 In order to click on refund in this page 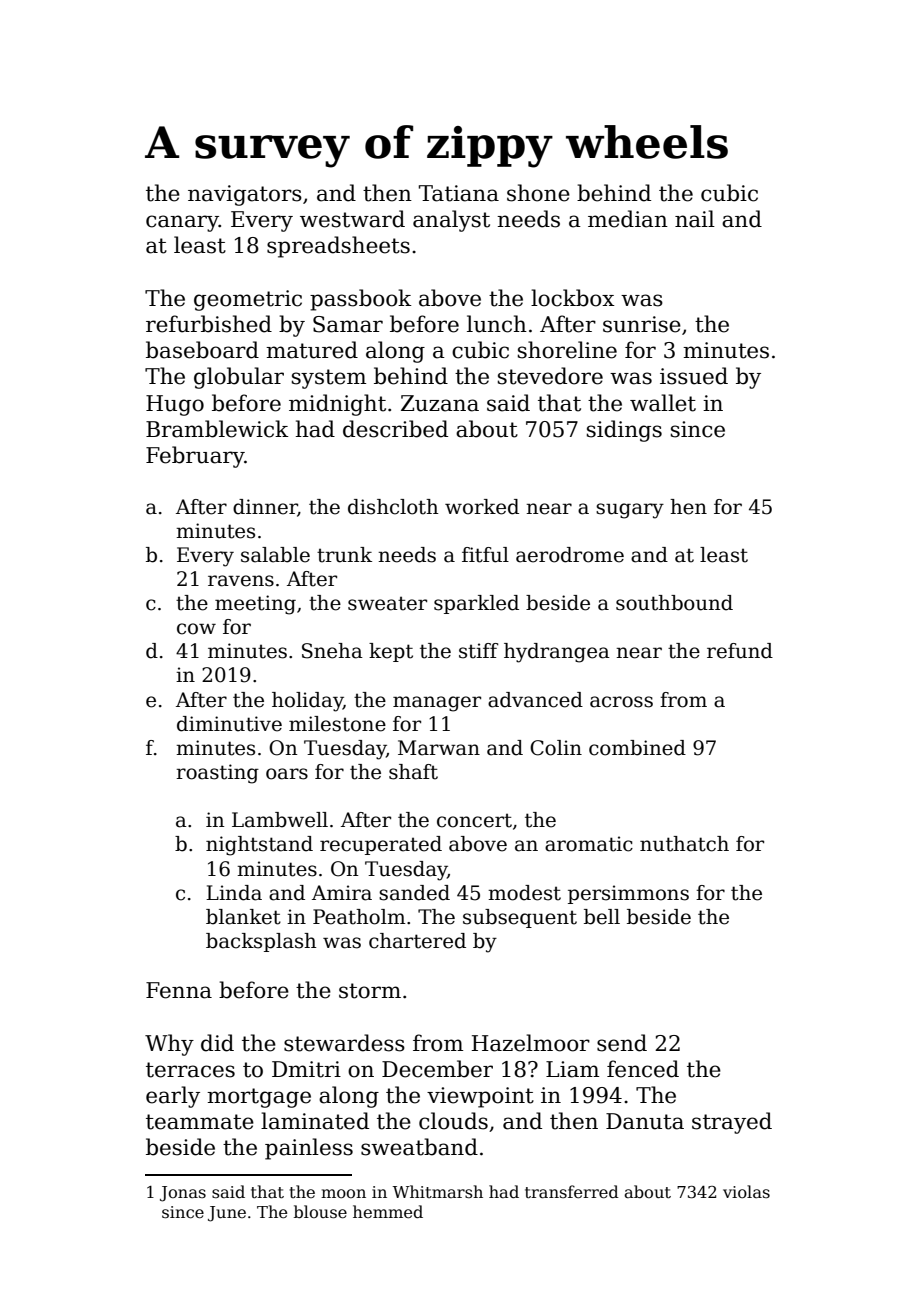, I will do `click(740, 651)`.
